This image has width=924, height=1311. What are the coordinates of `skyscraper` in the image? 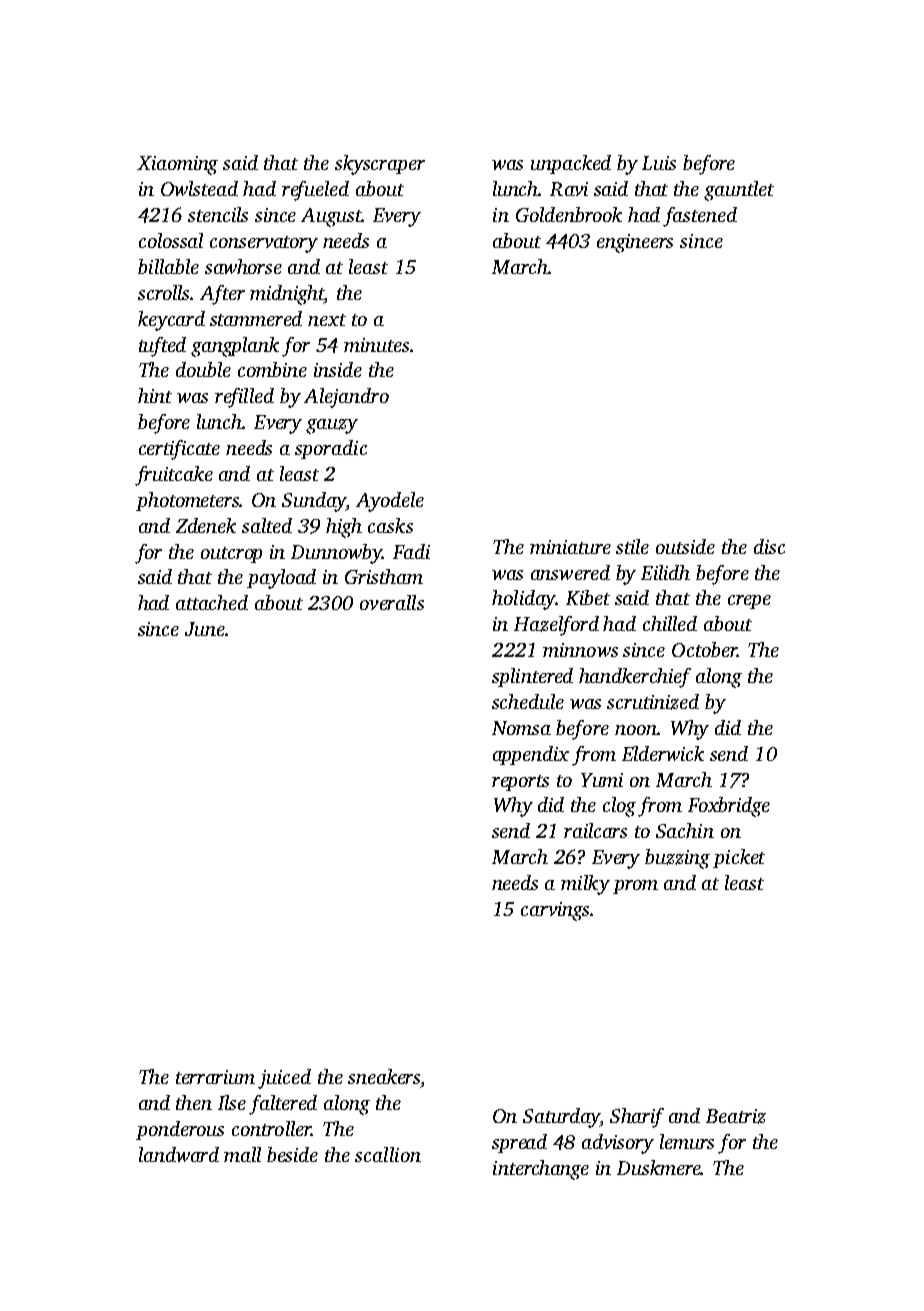 It's located at (380, 165).
